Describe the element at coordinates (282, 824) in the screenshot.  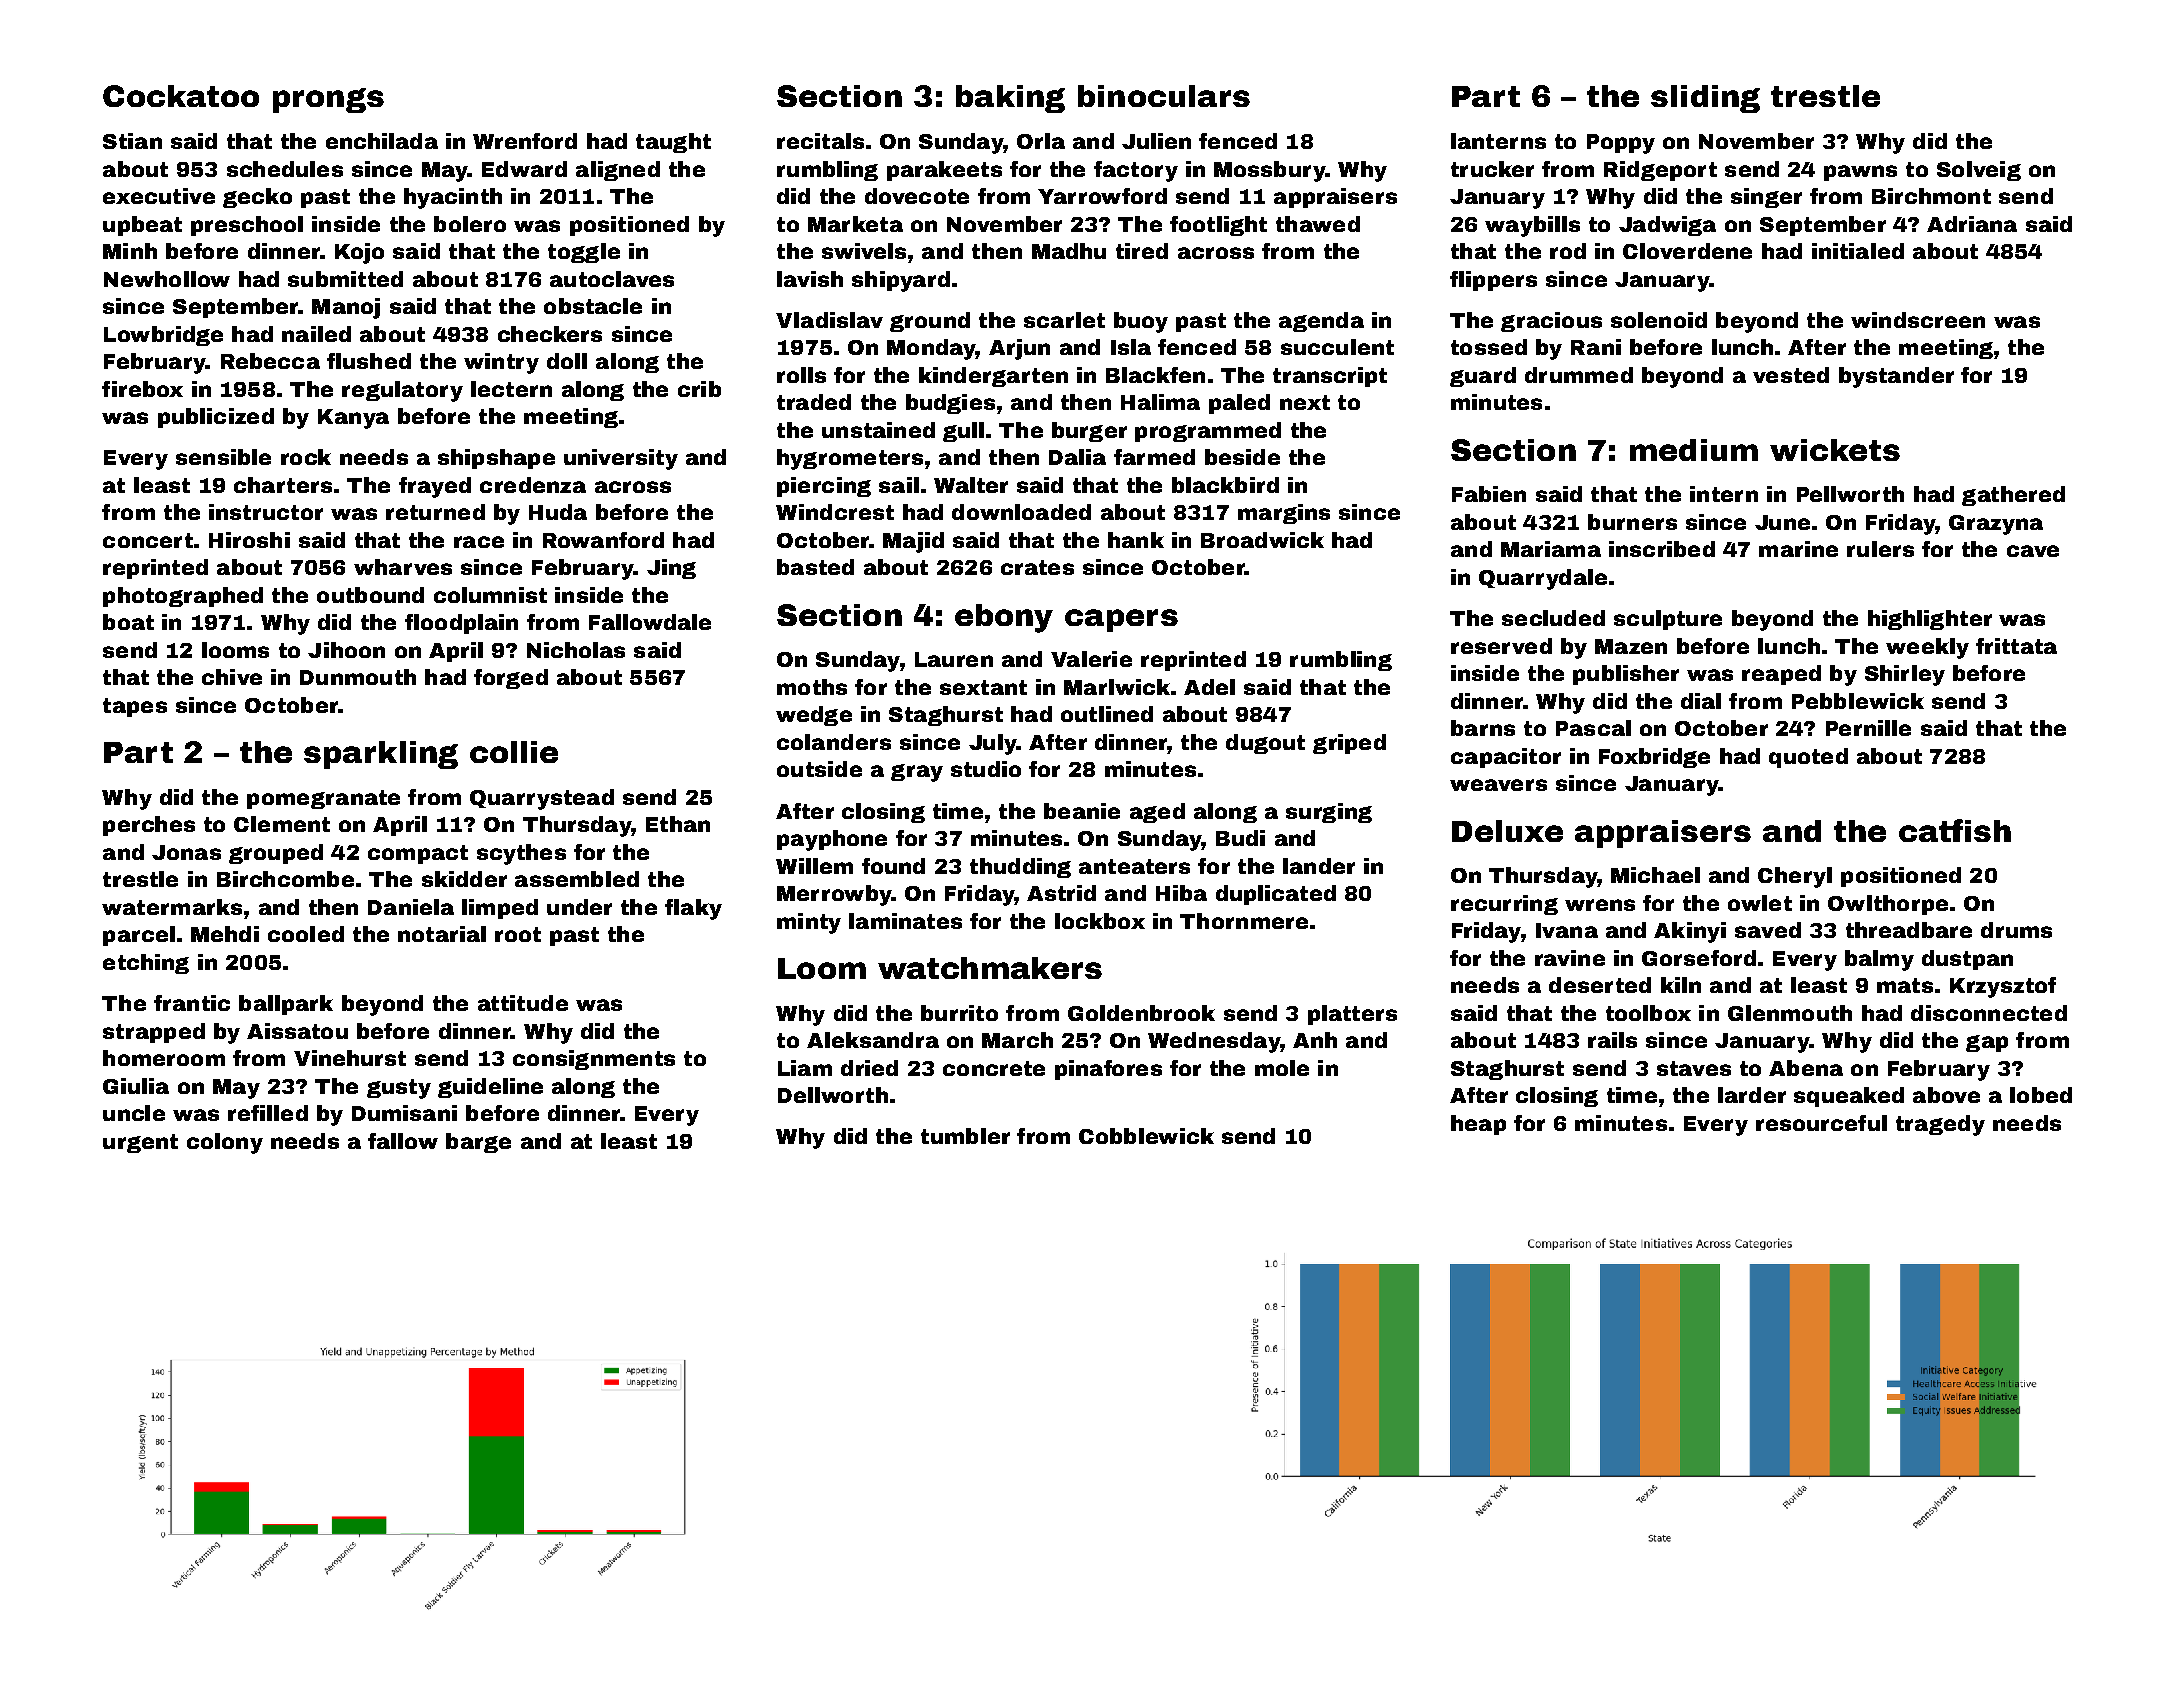
I see `Clement` at that location.
